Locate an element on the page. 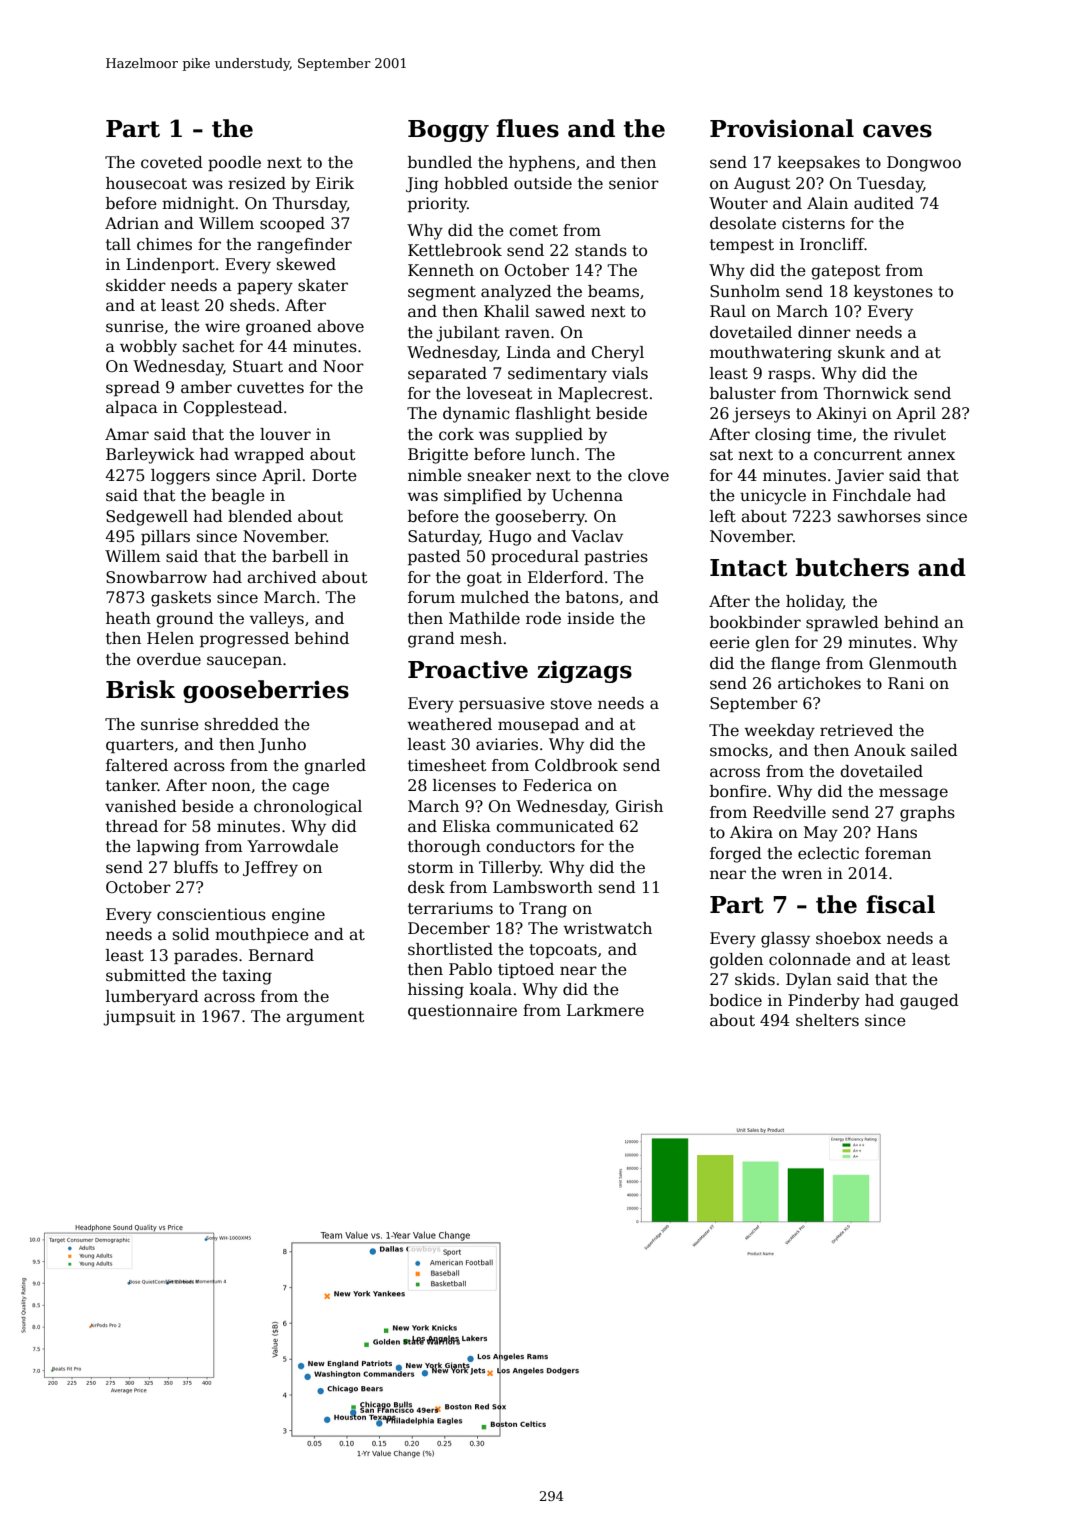 The image size is (1078, 1524). Cheryl is located at coordinates (618, 354).
